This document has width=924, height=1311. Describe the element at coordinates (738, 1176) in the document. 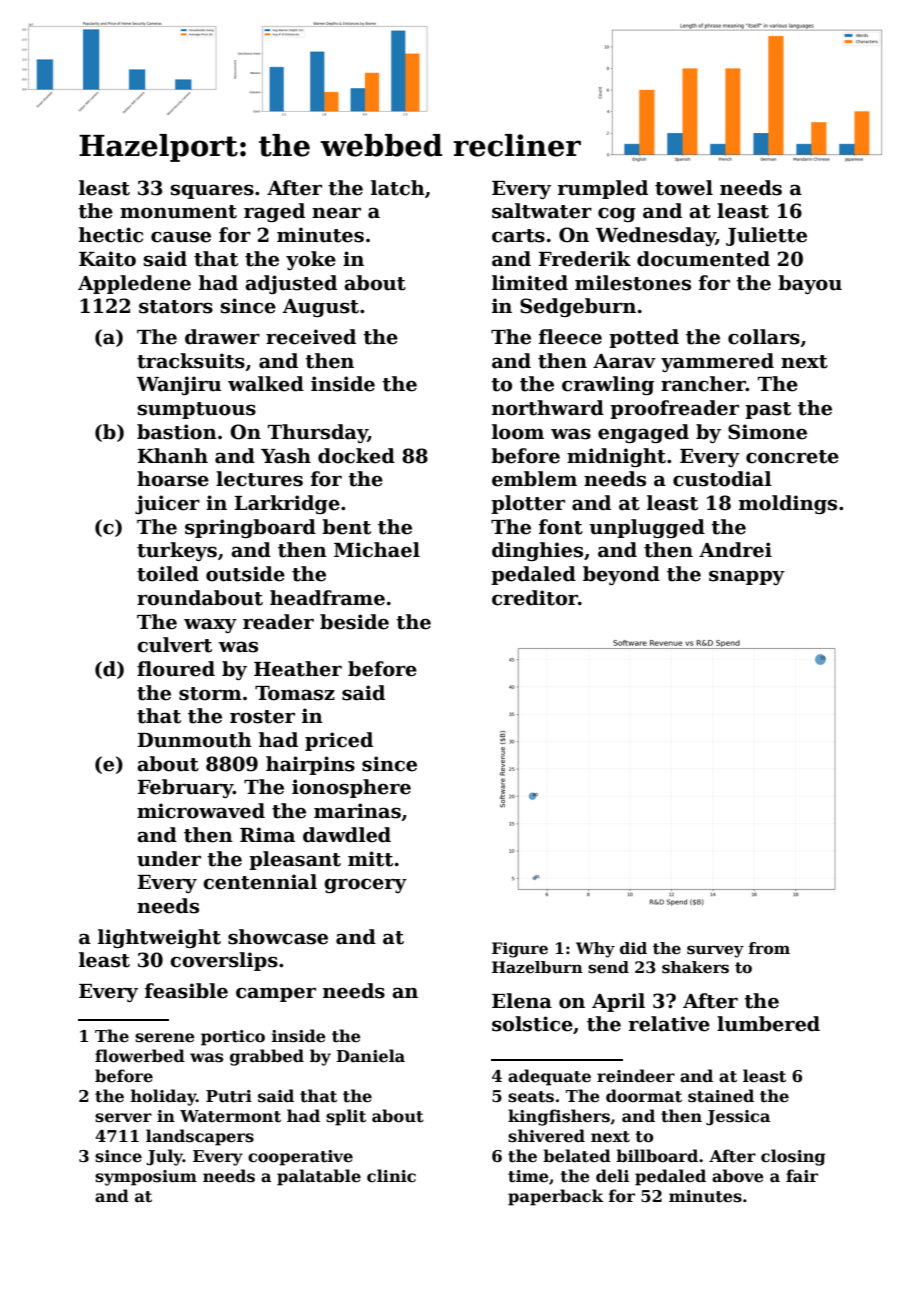

I see `above` at that location.
